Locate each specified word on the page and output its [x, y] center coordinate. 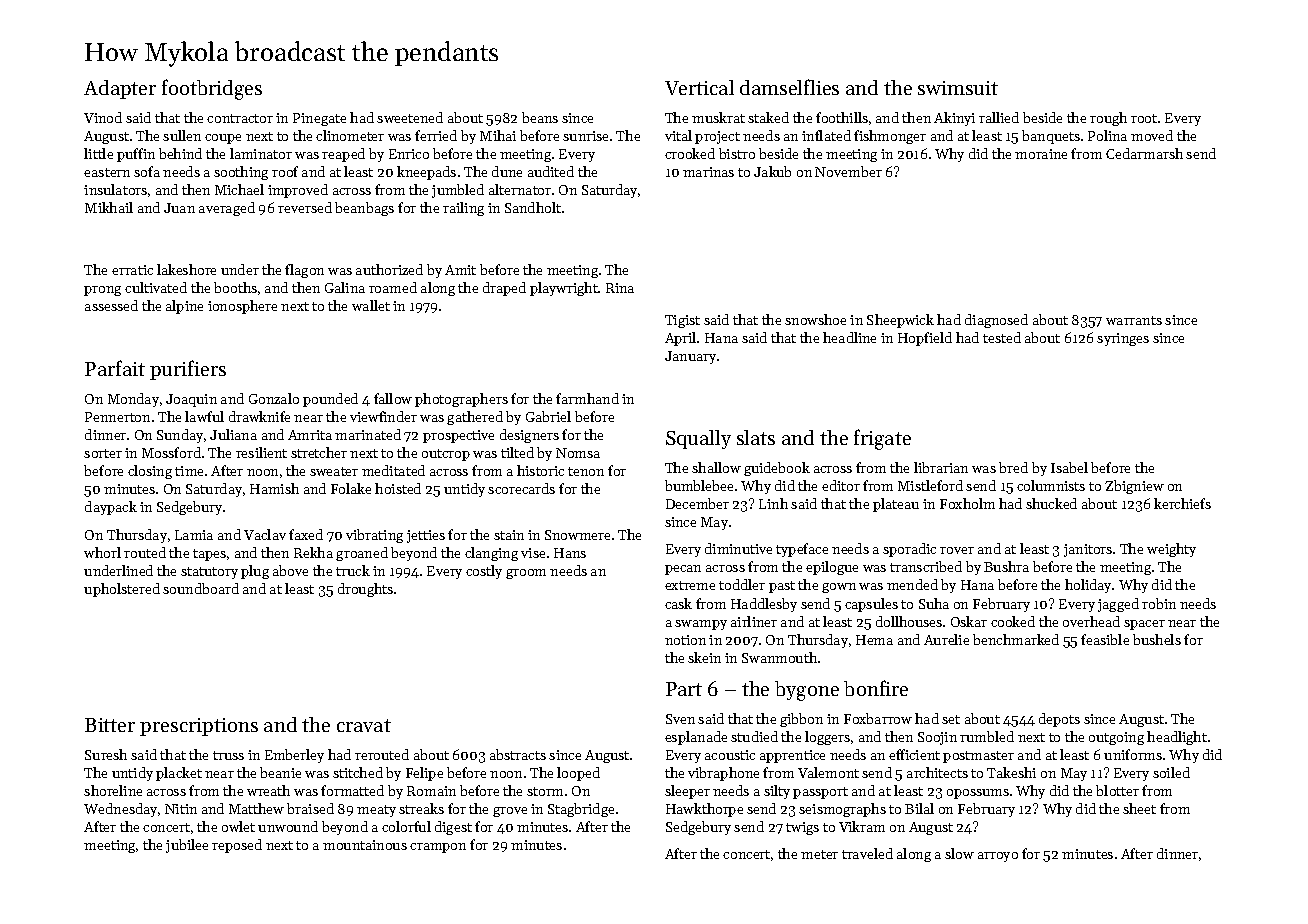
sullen [182, 135]
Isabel [1069, 467]
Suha [934, 603]
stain [509, 535]
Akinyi [954, 119]
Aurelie [946, 639]
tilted [517, 452]
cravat [364, 725]
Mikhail [109, 207]
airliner [754, 621]
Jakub [772, 171]
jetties [426, 536]
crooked [690, 153]
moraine [1041, 154]
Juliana [233, 434]
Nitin [181, 809]
